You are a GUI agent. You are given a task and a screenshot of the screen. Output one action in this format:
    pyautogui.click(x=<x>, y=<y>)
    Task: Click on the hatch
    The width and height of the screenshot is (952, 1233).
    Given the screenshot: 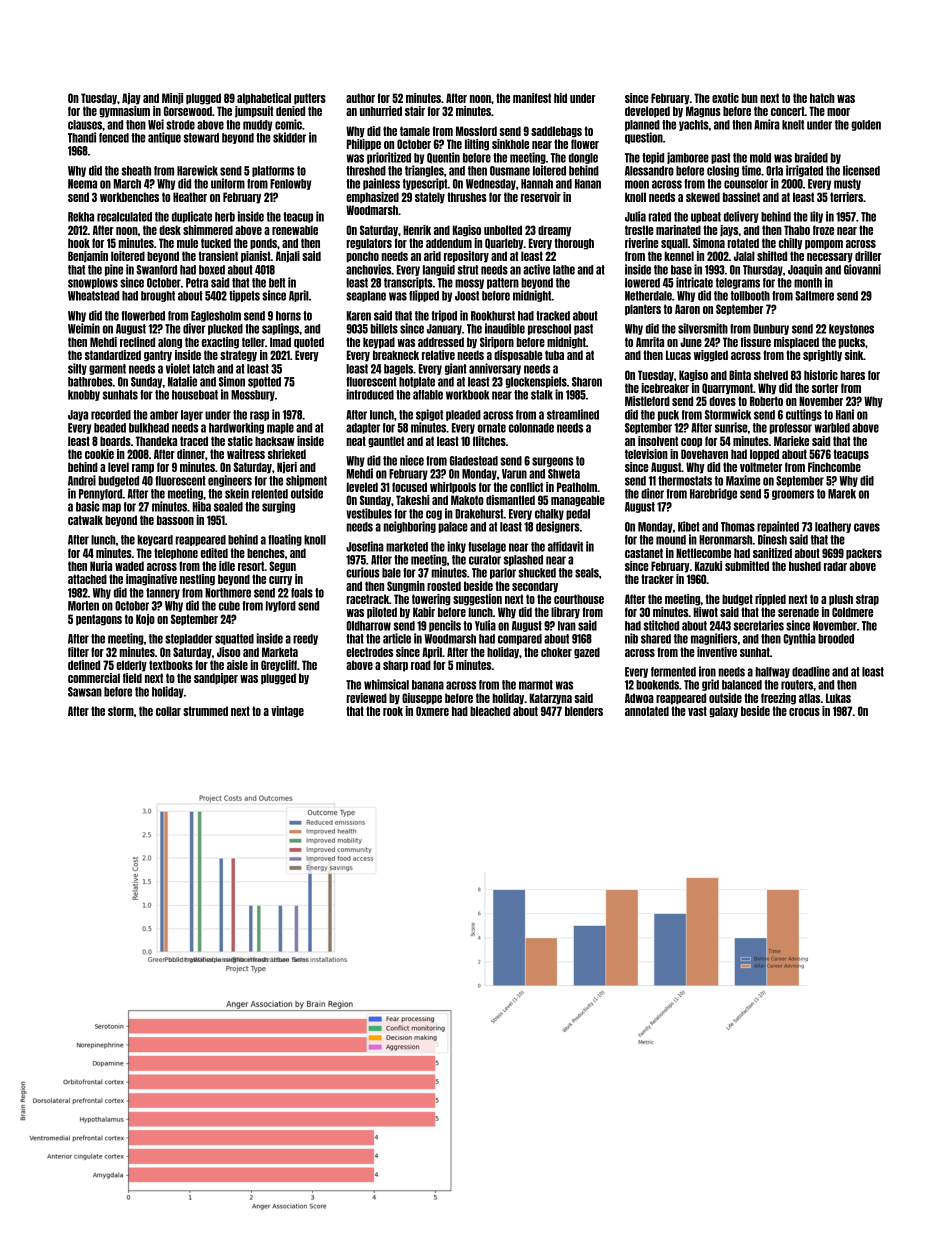 What is the action you would take?
    pyautogui.click(x=822, y=98)
